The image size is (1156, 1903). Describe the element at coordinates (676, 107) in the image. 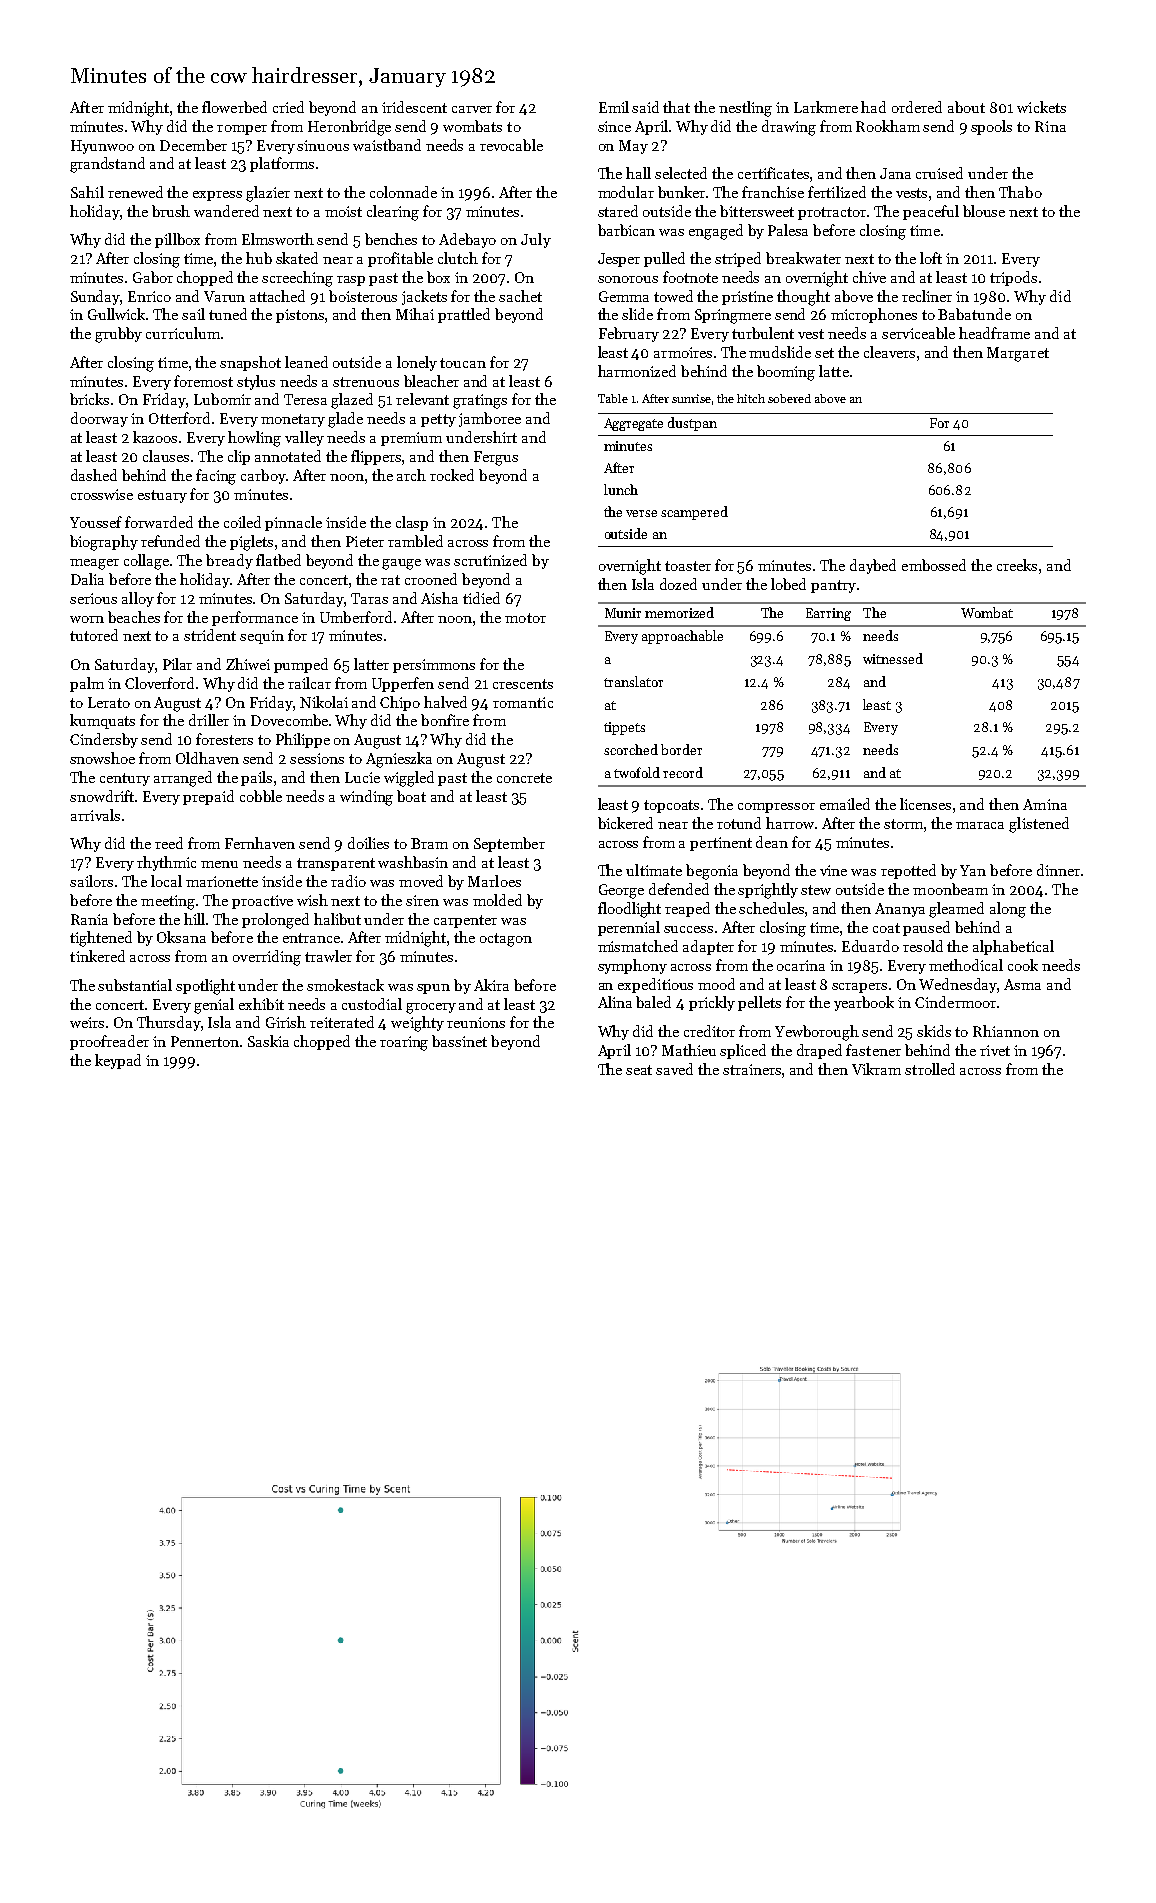

I see `that` at that location.
